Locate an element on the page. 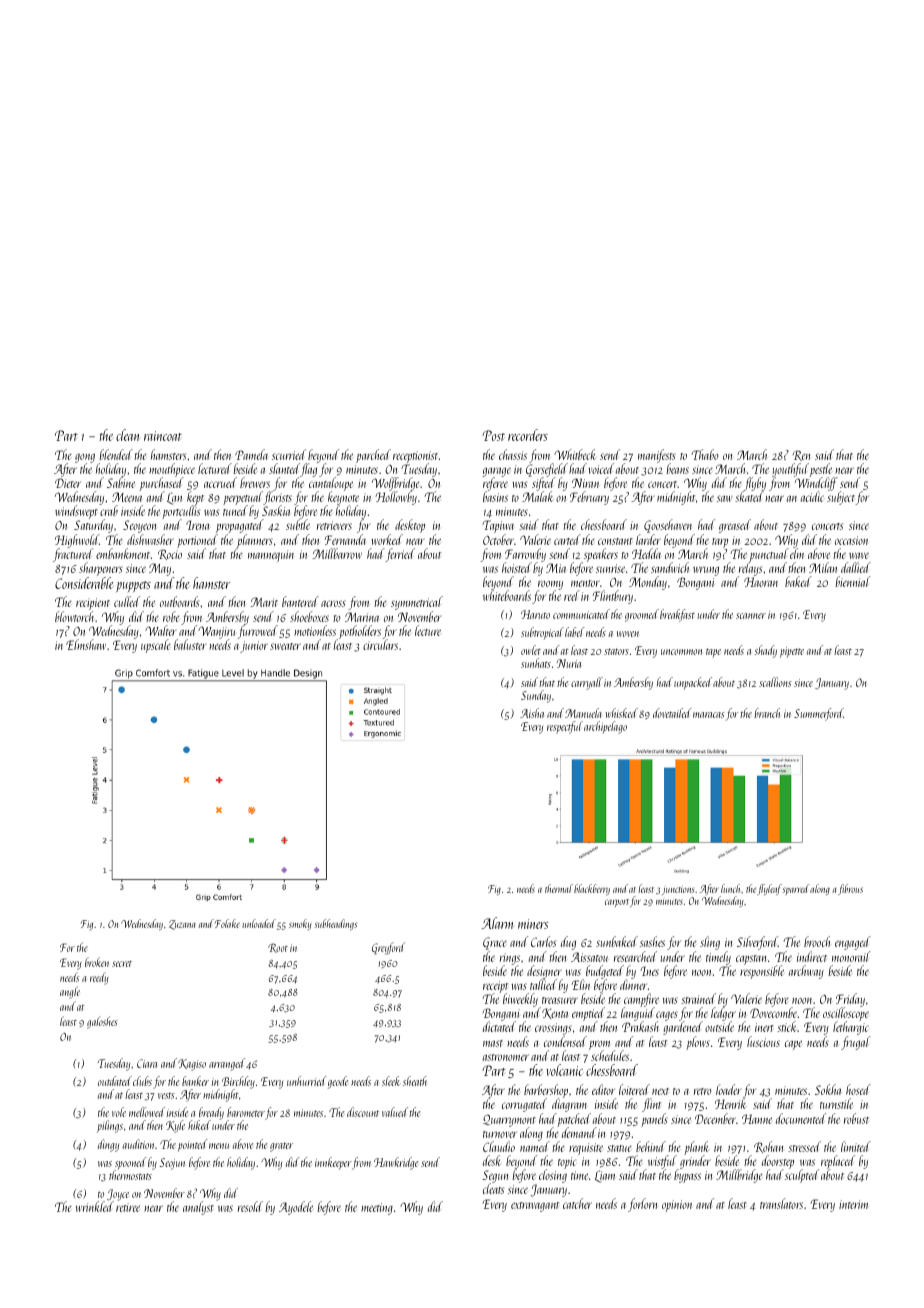  raincoat is located at coordinates (163, 436).
